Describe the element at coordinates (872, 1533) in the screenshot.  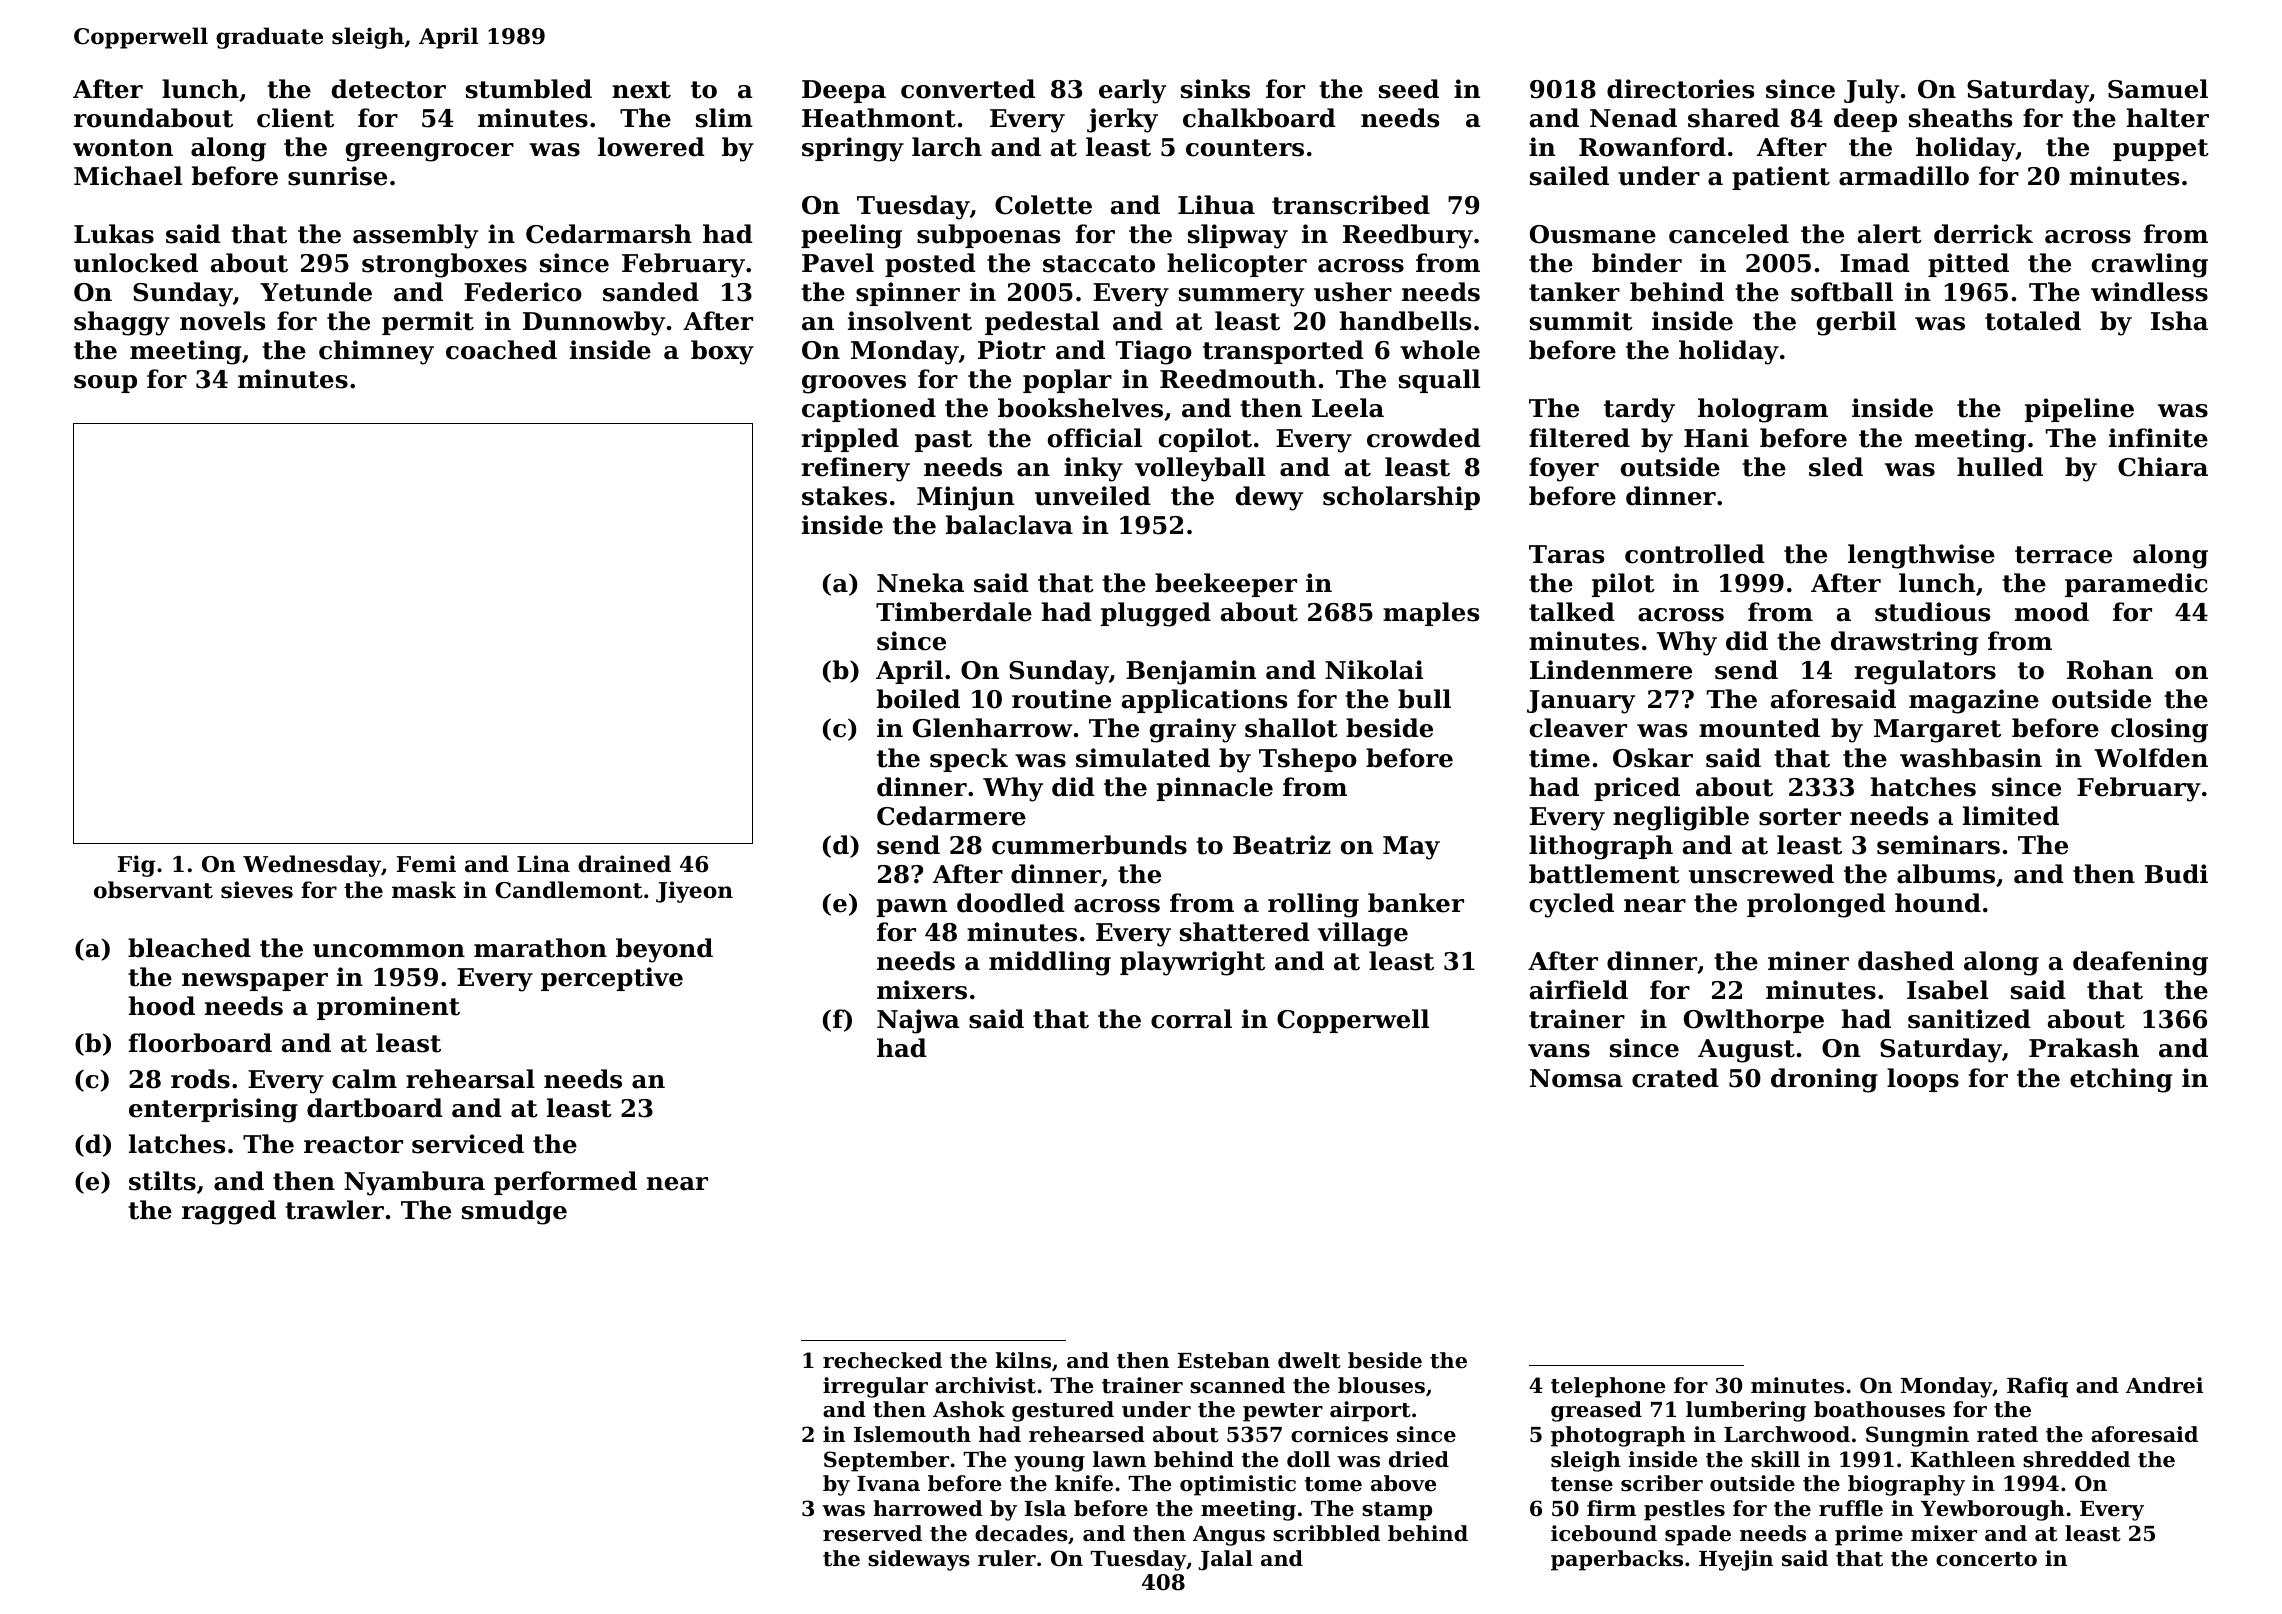
I see `reserved` at that location.
